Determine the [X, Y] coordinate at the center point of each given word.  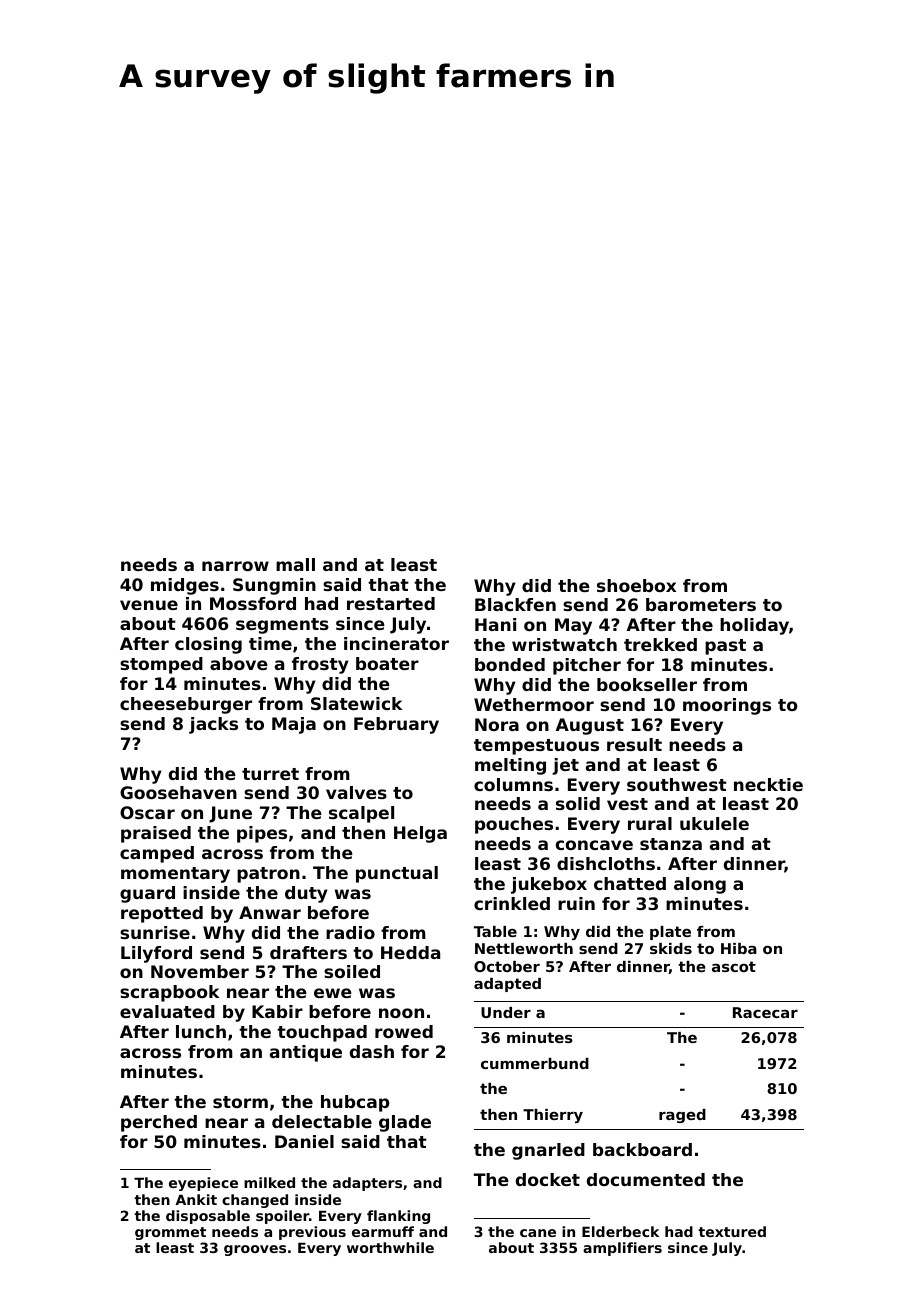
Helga [420, 834]
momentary [175, 875]
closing [208, 645]
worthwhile [390, 1247]
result [634, 744]
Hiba [739, 948]
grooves [255, 1250]
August [590, 726]
